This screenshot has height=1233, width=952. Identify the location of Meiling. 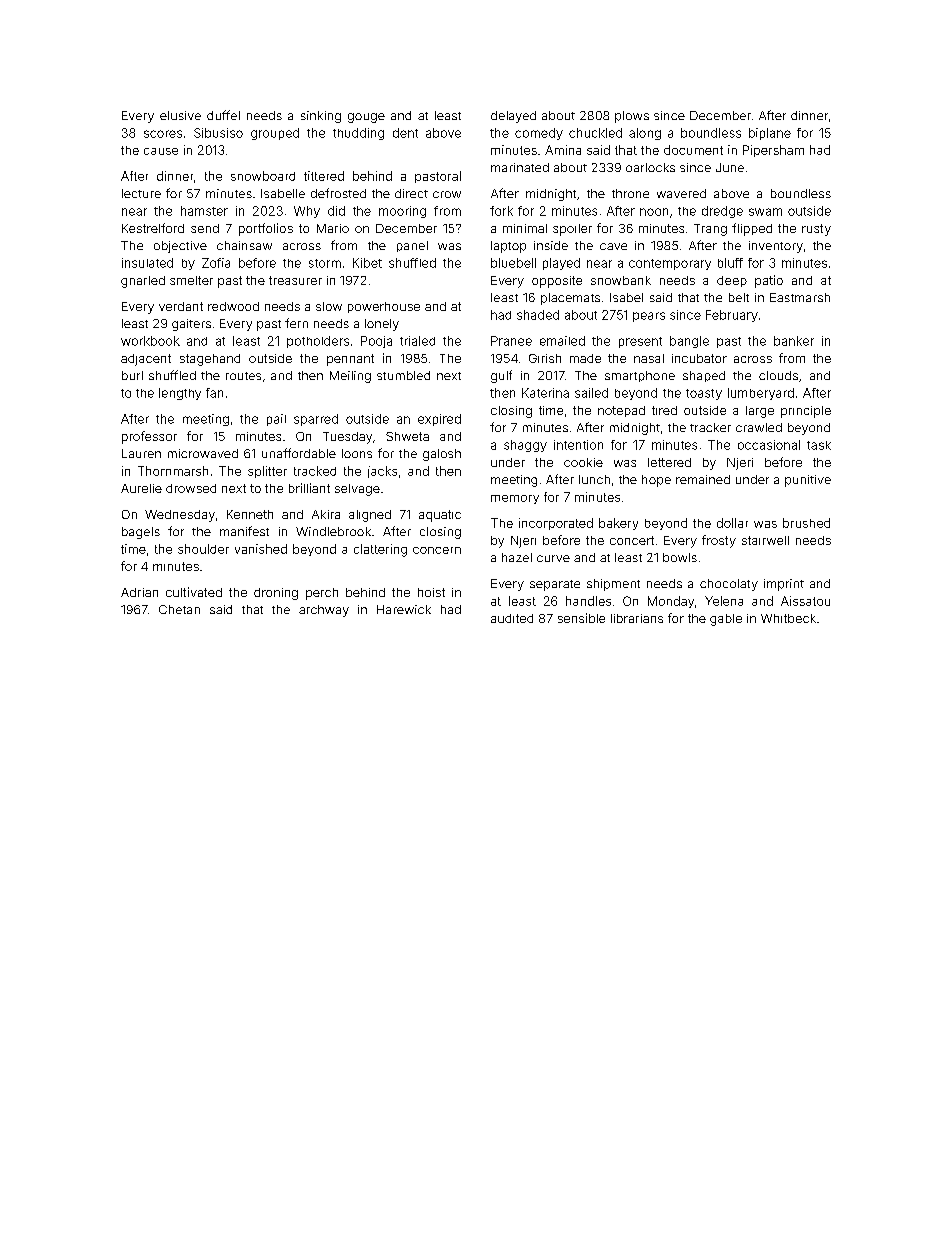
(350, 377).
